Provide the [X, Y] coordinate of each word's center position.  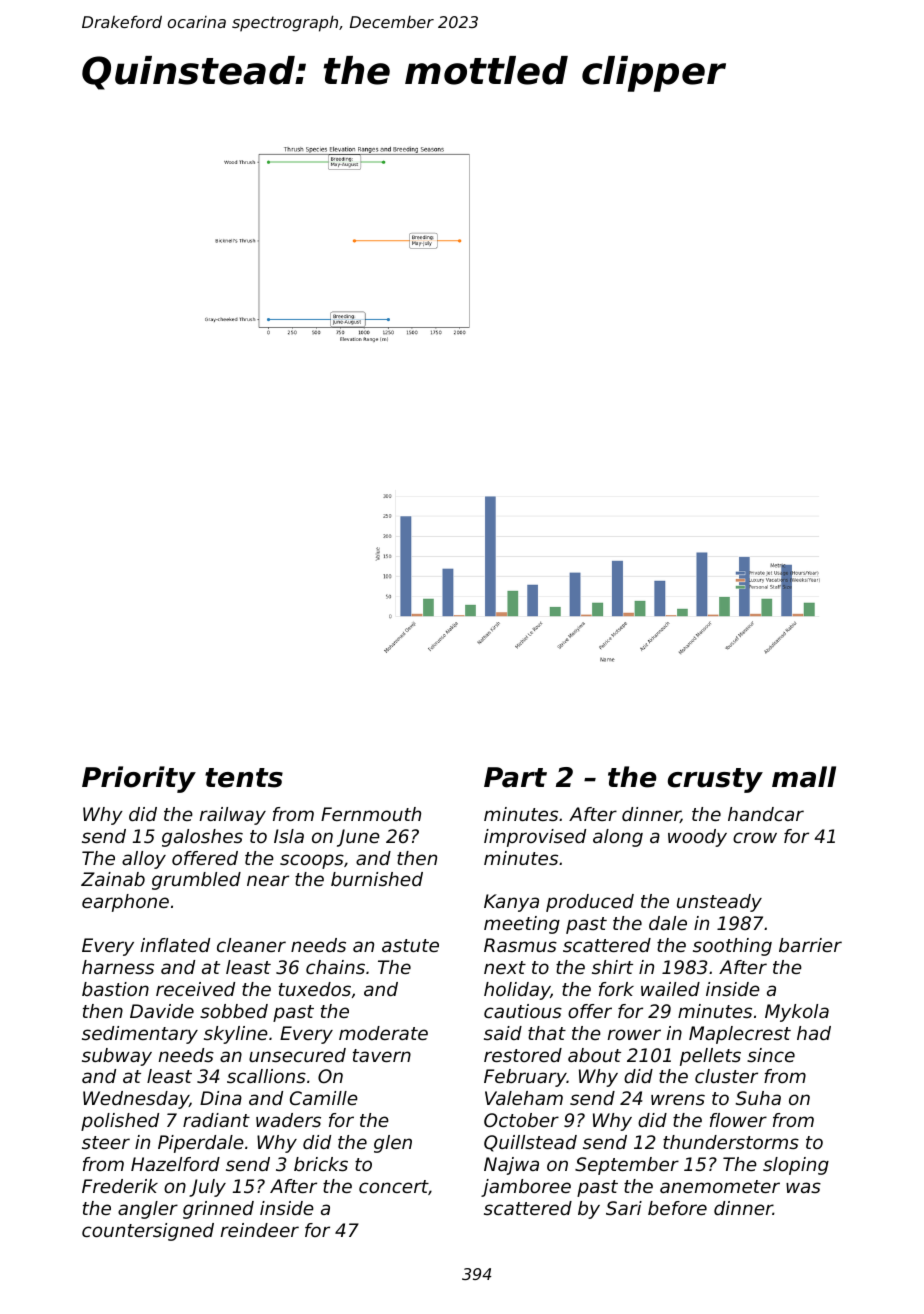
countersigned [148, 1232]
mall [804, 777]
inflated [175, 945]
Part [515, 777]
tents [244, 778]
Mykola [797, 1013]
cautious [523, 1011]
